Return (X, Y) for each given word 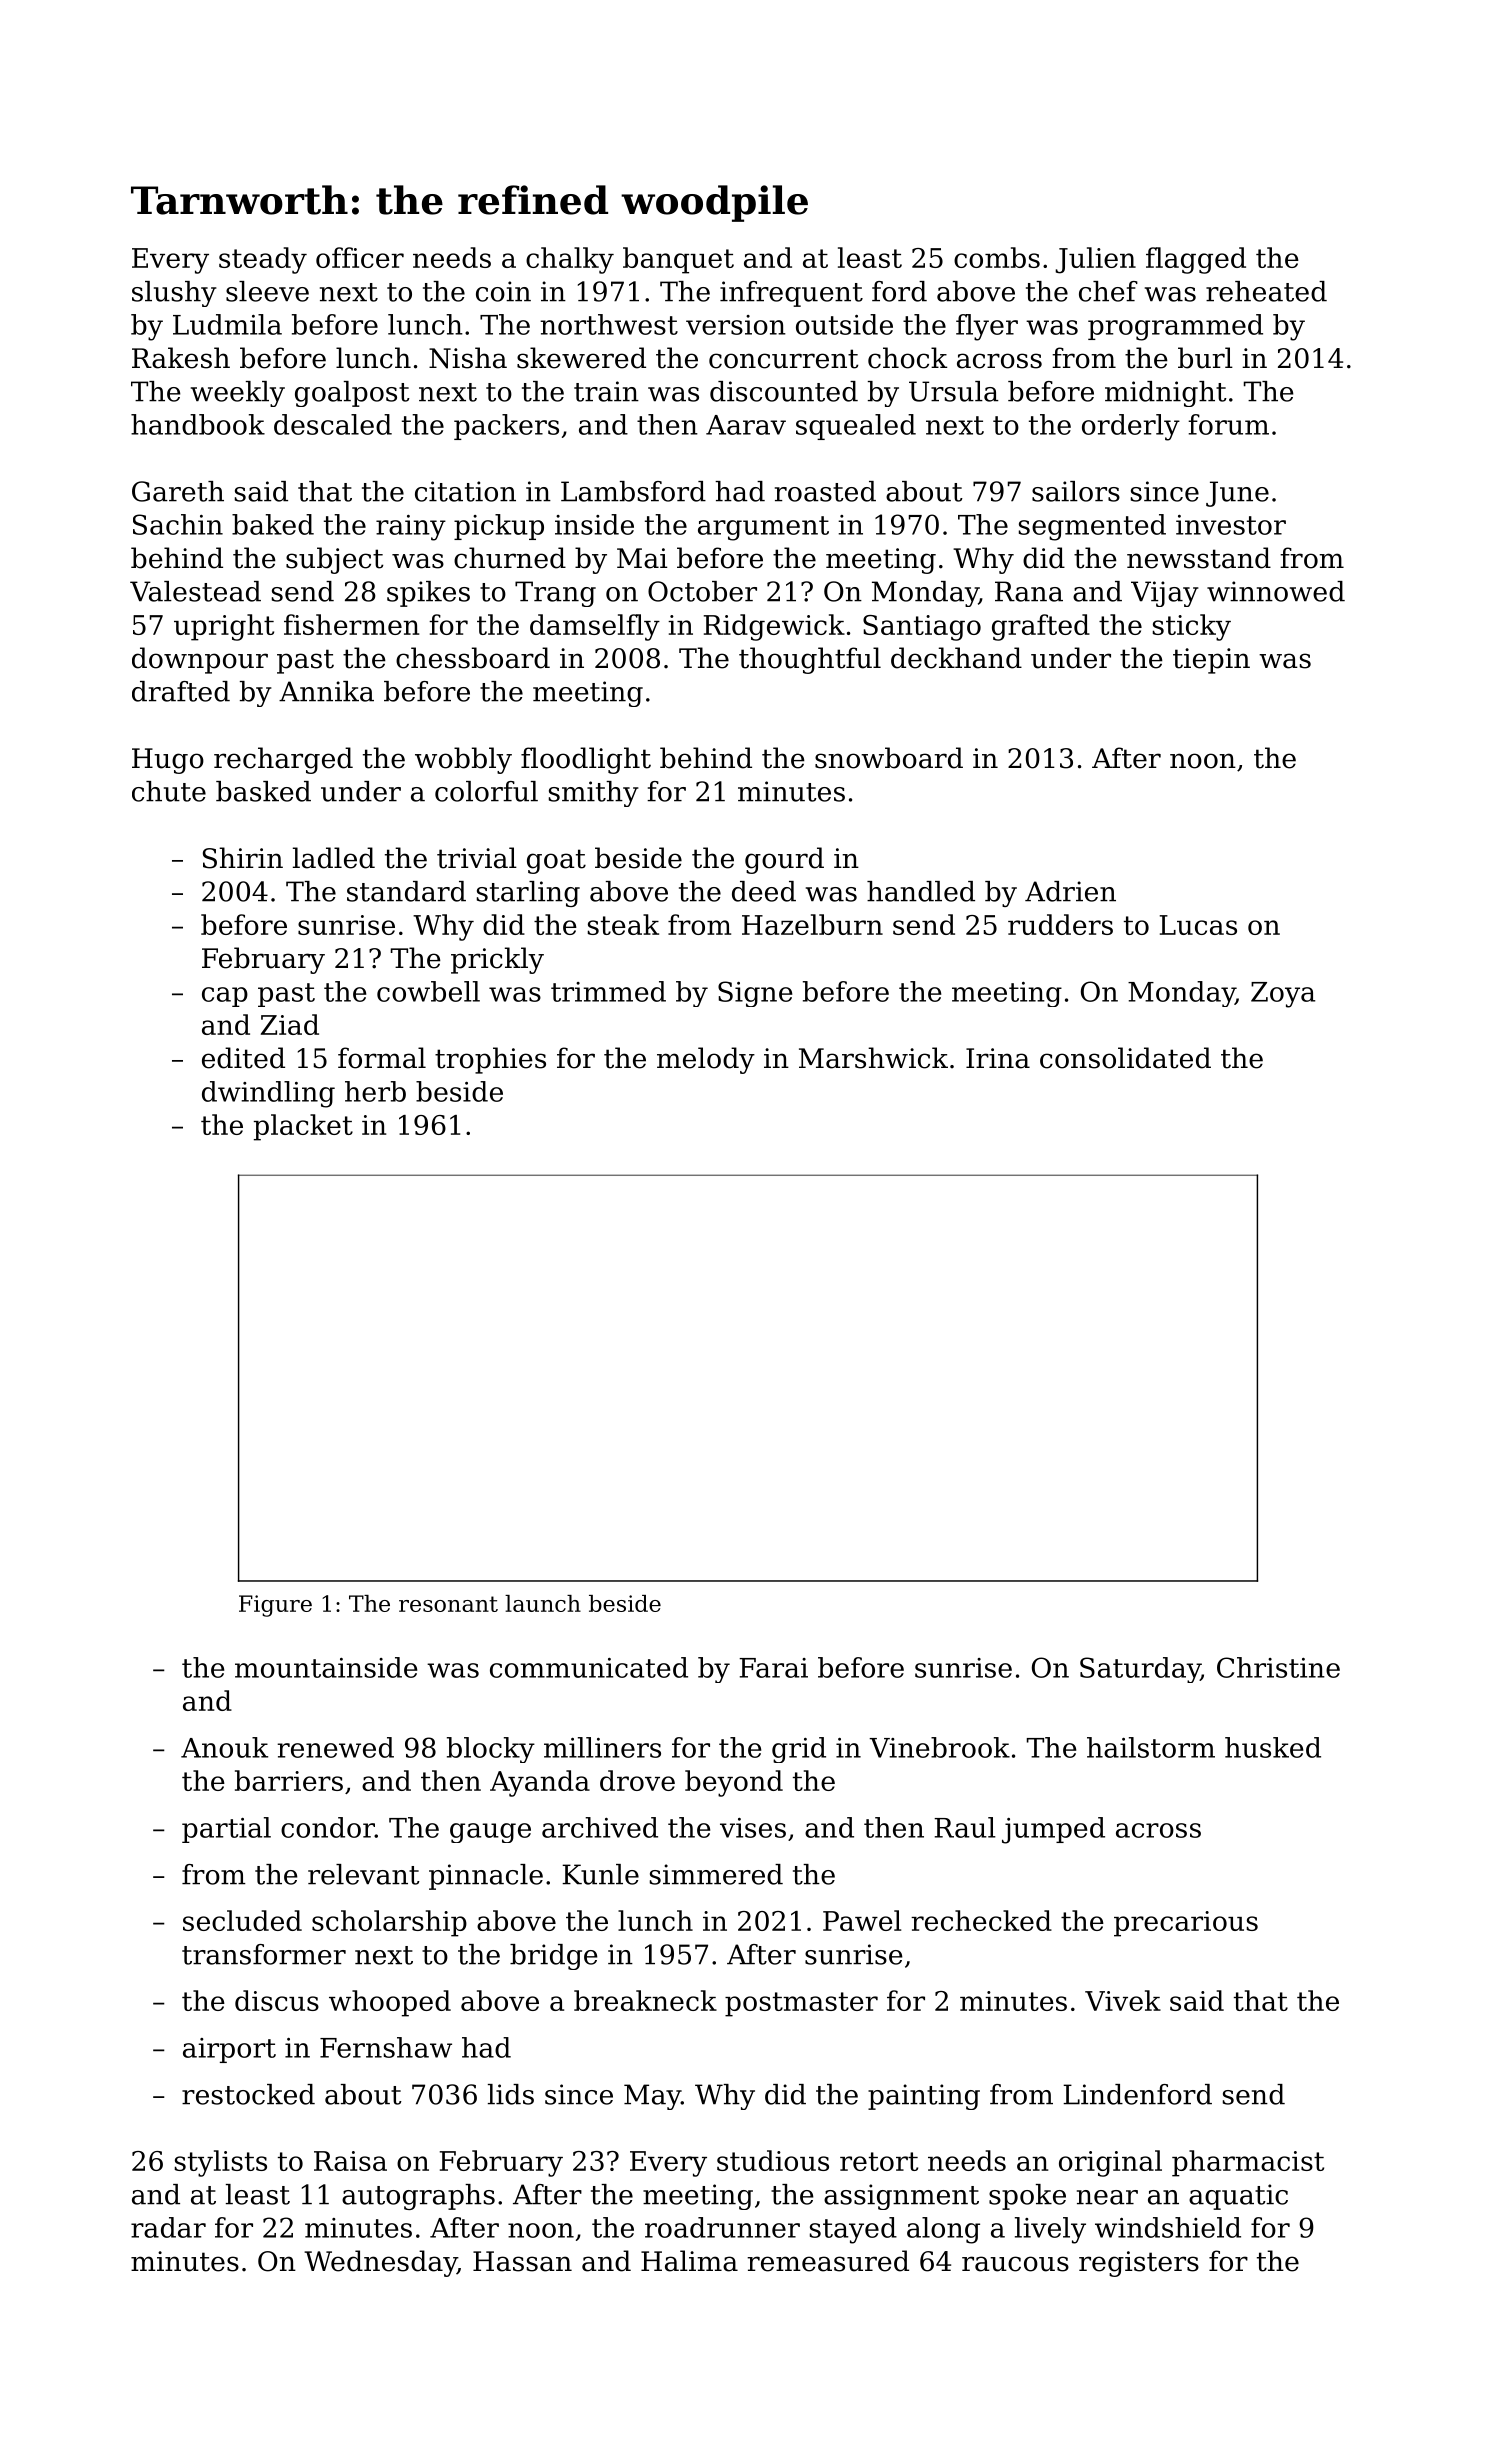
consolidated (1125, 1058)
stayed (853, 2230)
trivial (477, 858)
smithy (594, 794)
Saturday (1140, 1670)
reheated (1266, 291)
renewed (335, 1747)
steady (263, 260)
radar (168, 2227)
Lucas (1198, 925)
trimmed (608, 991)
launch (543, 1603)
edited (243, 1058)
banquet (678, 260)
